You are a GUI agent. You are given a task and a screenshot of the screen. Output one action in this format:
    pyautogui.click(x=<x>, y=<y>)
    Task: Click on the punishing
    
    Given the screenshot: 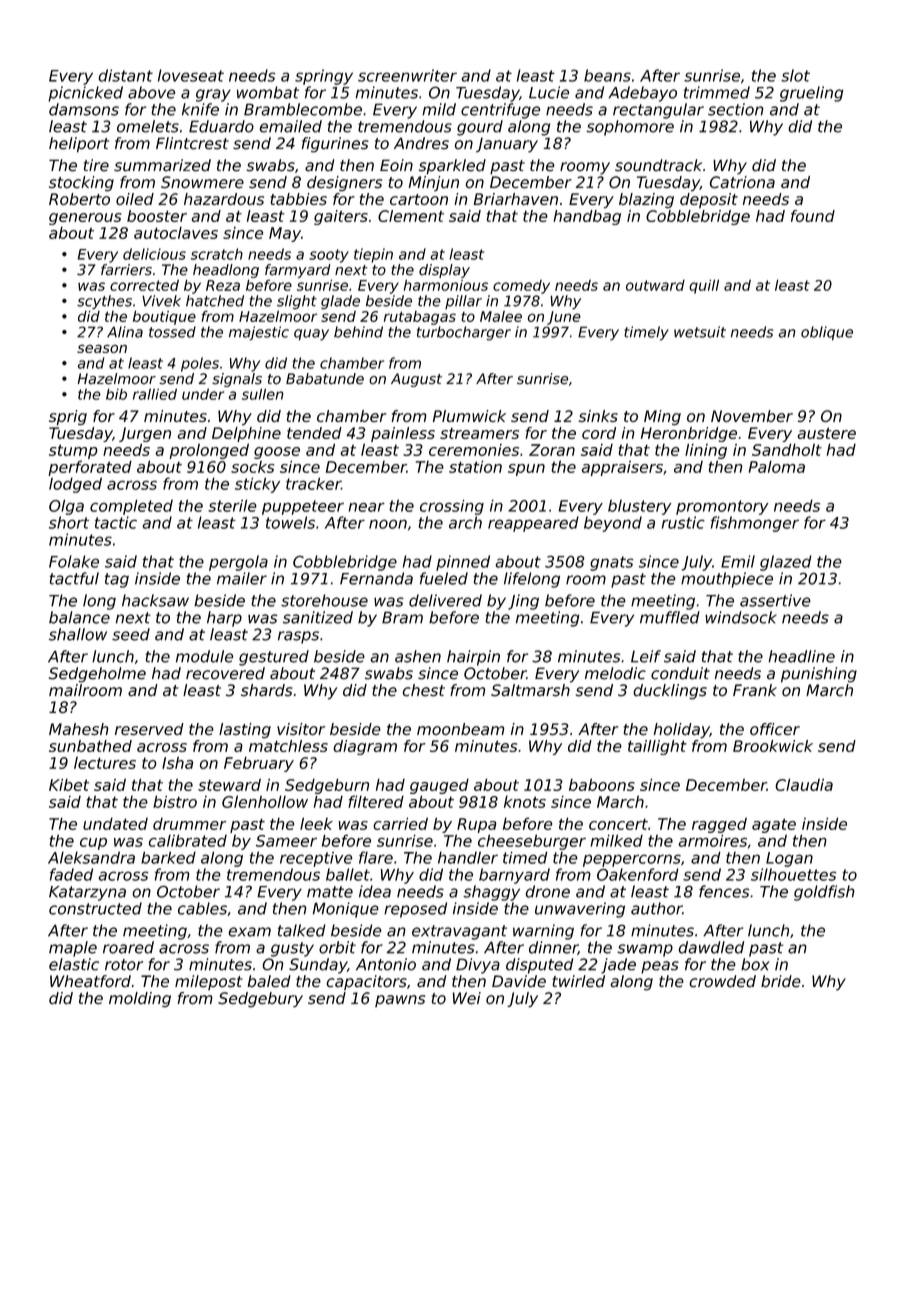 What is the action you would take?
    pyautogui.click(x=819, y=675)
